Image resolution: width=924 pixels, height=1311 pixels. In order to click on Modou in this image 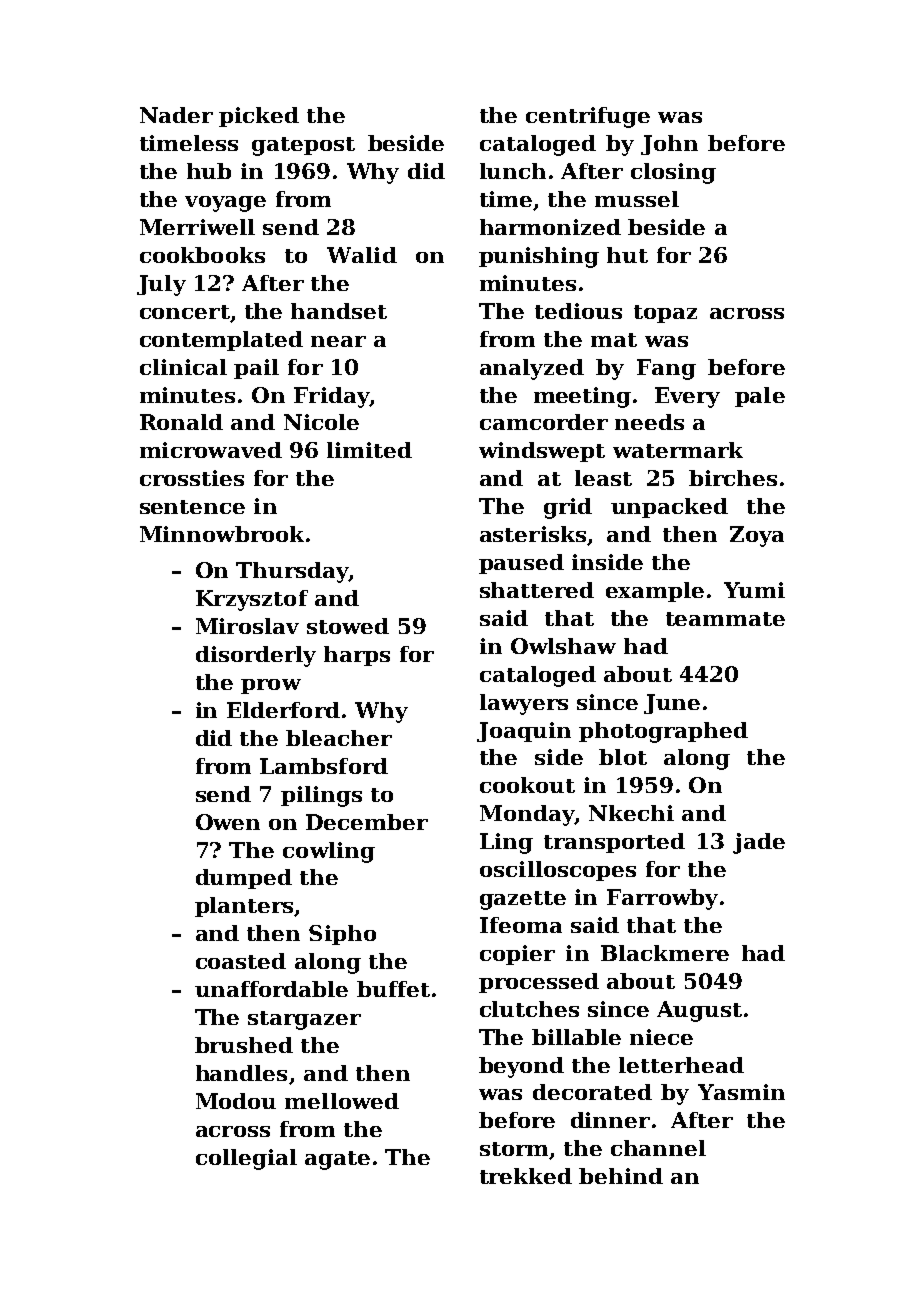, I will do `click(236, 1101)`.
